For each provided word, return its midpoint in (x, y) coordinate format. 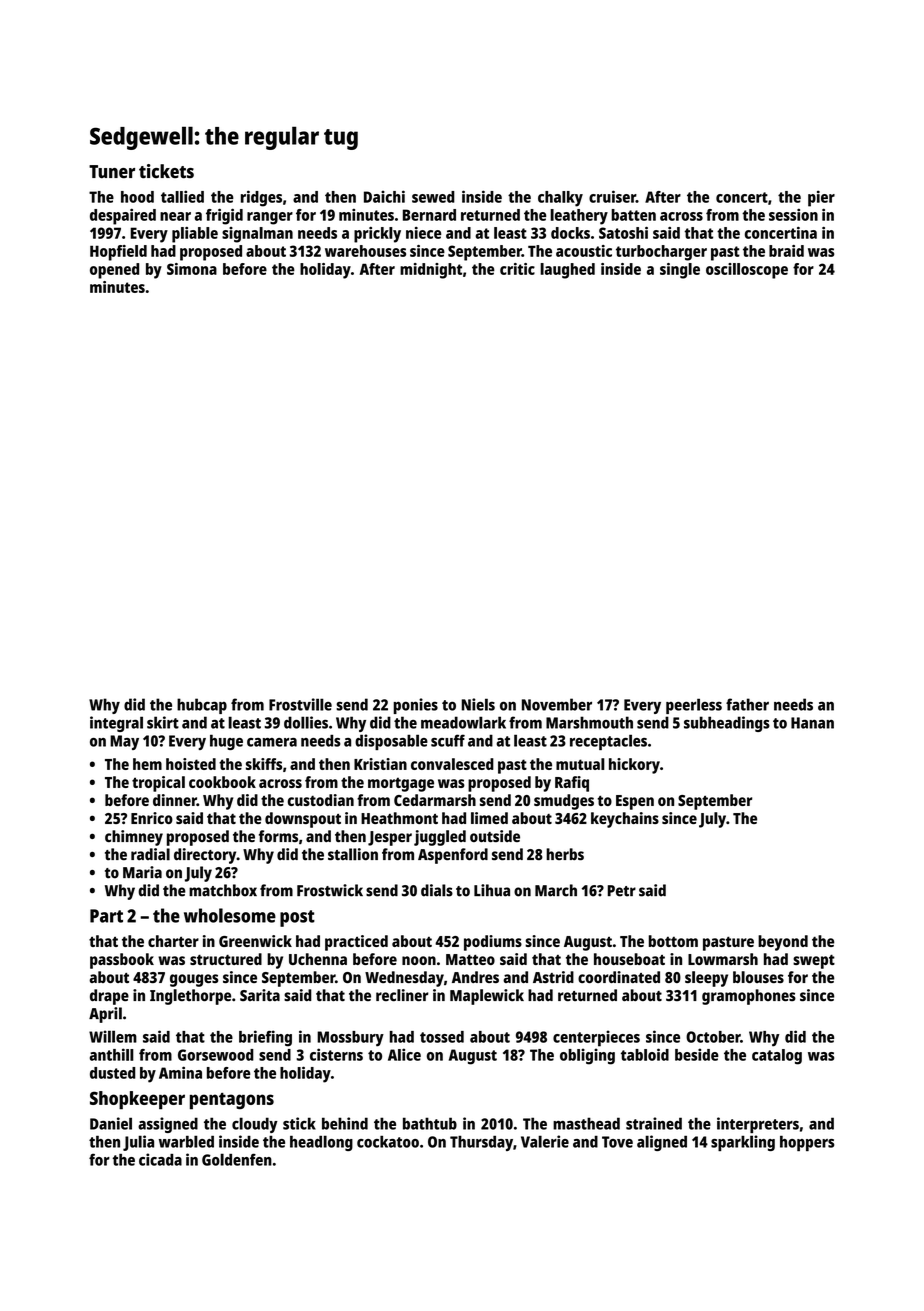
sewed (433, 197)
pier (821, 198)
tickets (166, 171)
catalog (777, 1057)
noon (419, 960)
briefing (265, 1038)
